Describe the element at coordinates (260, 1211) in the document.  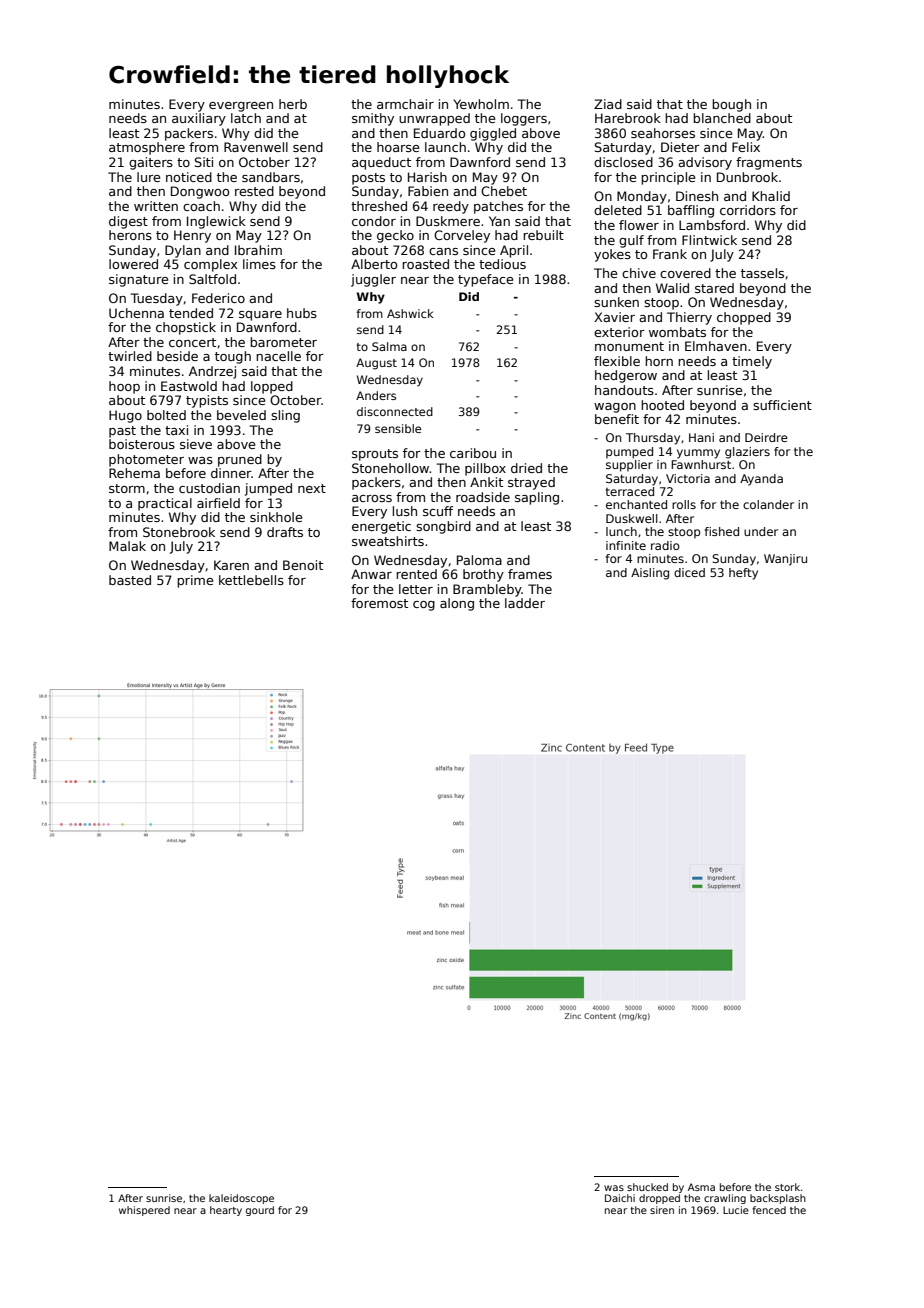
I see `gourd` at that location.
